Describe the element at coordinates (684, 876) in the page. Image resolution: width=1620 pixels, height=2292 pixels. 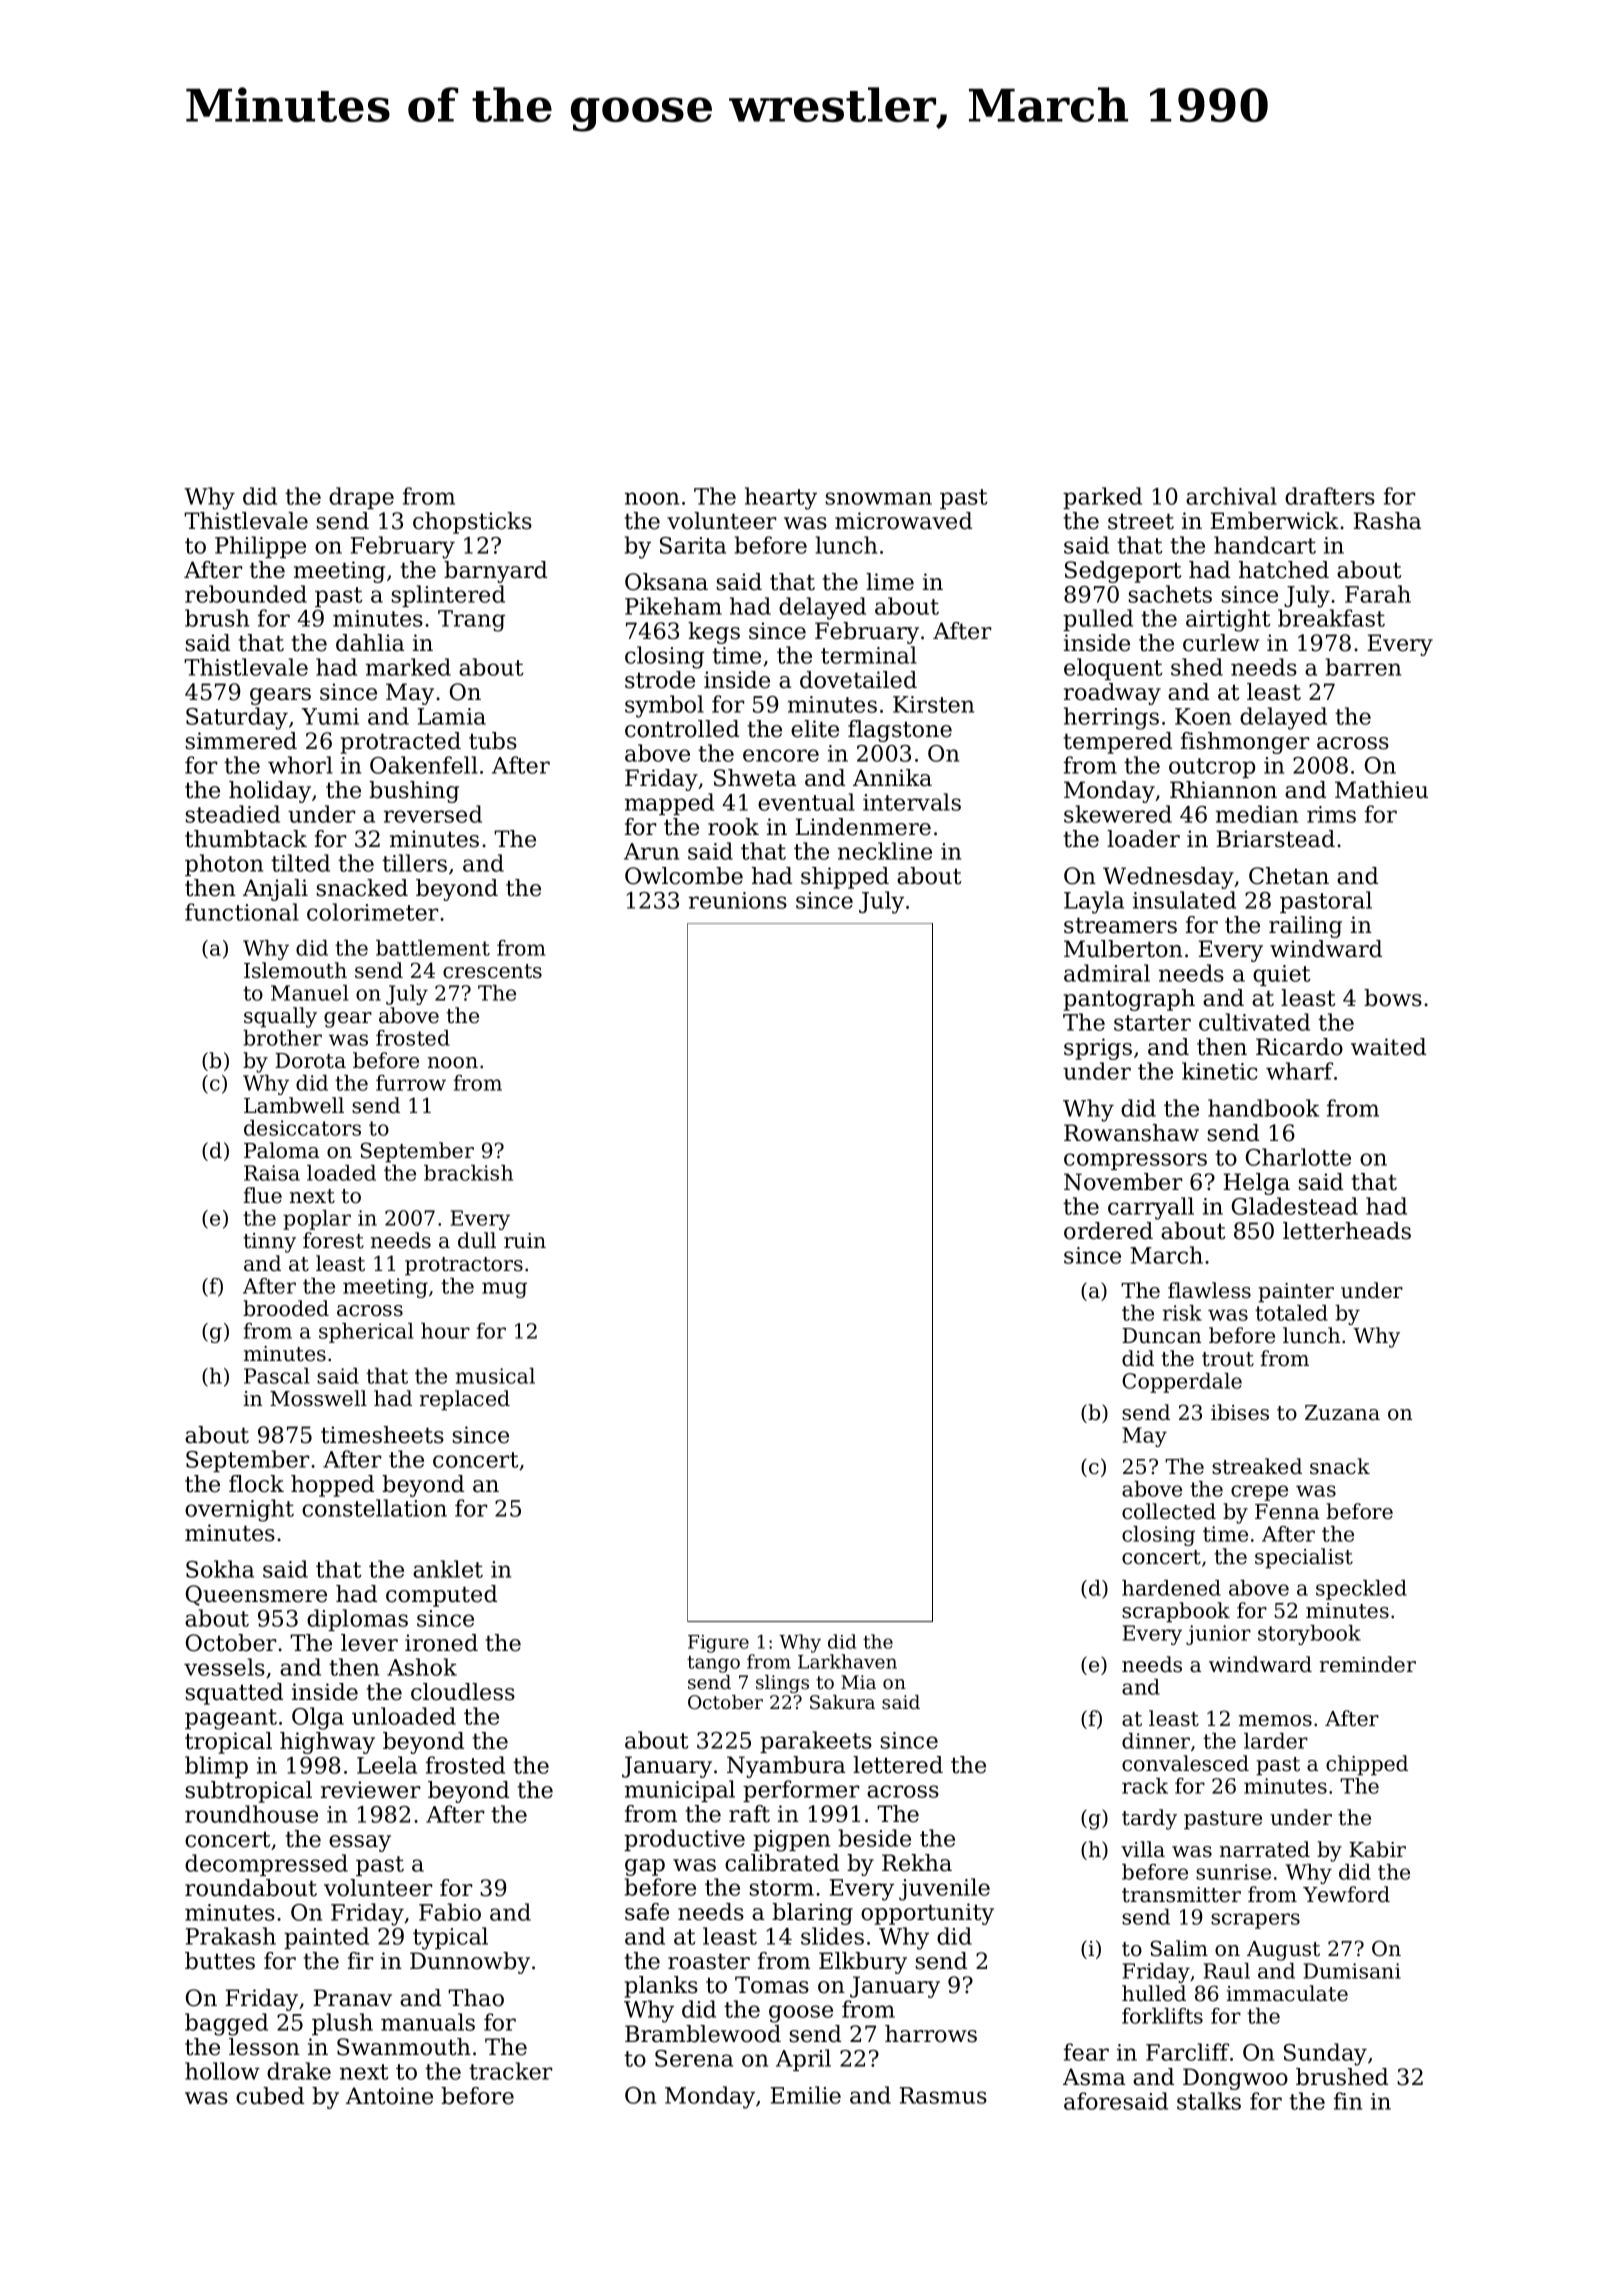
I see `Owlcombe` at that location.
